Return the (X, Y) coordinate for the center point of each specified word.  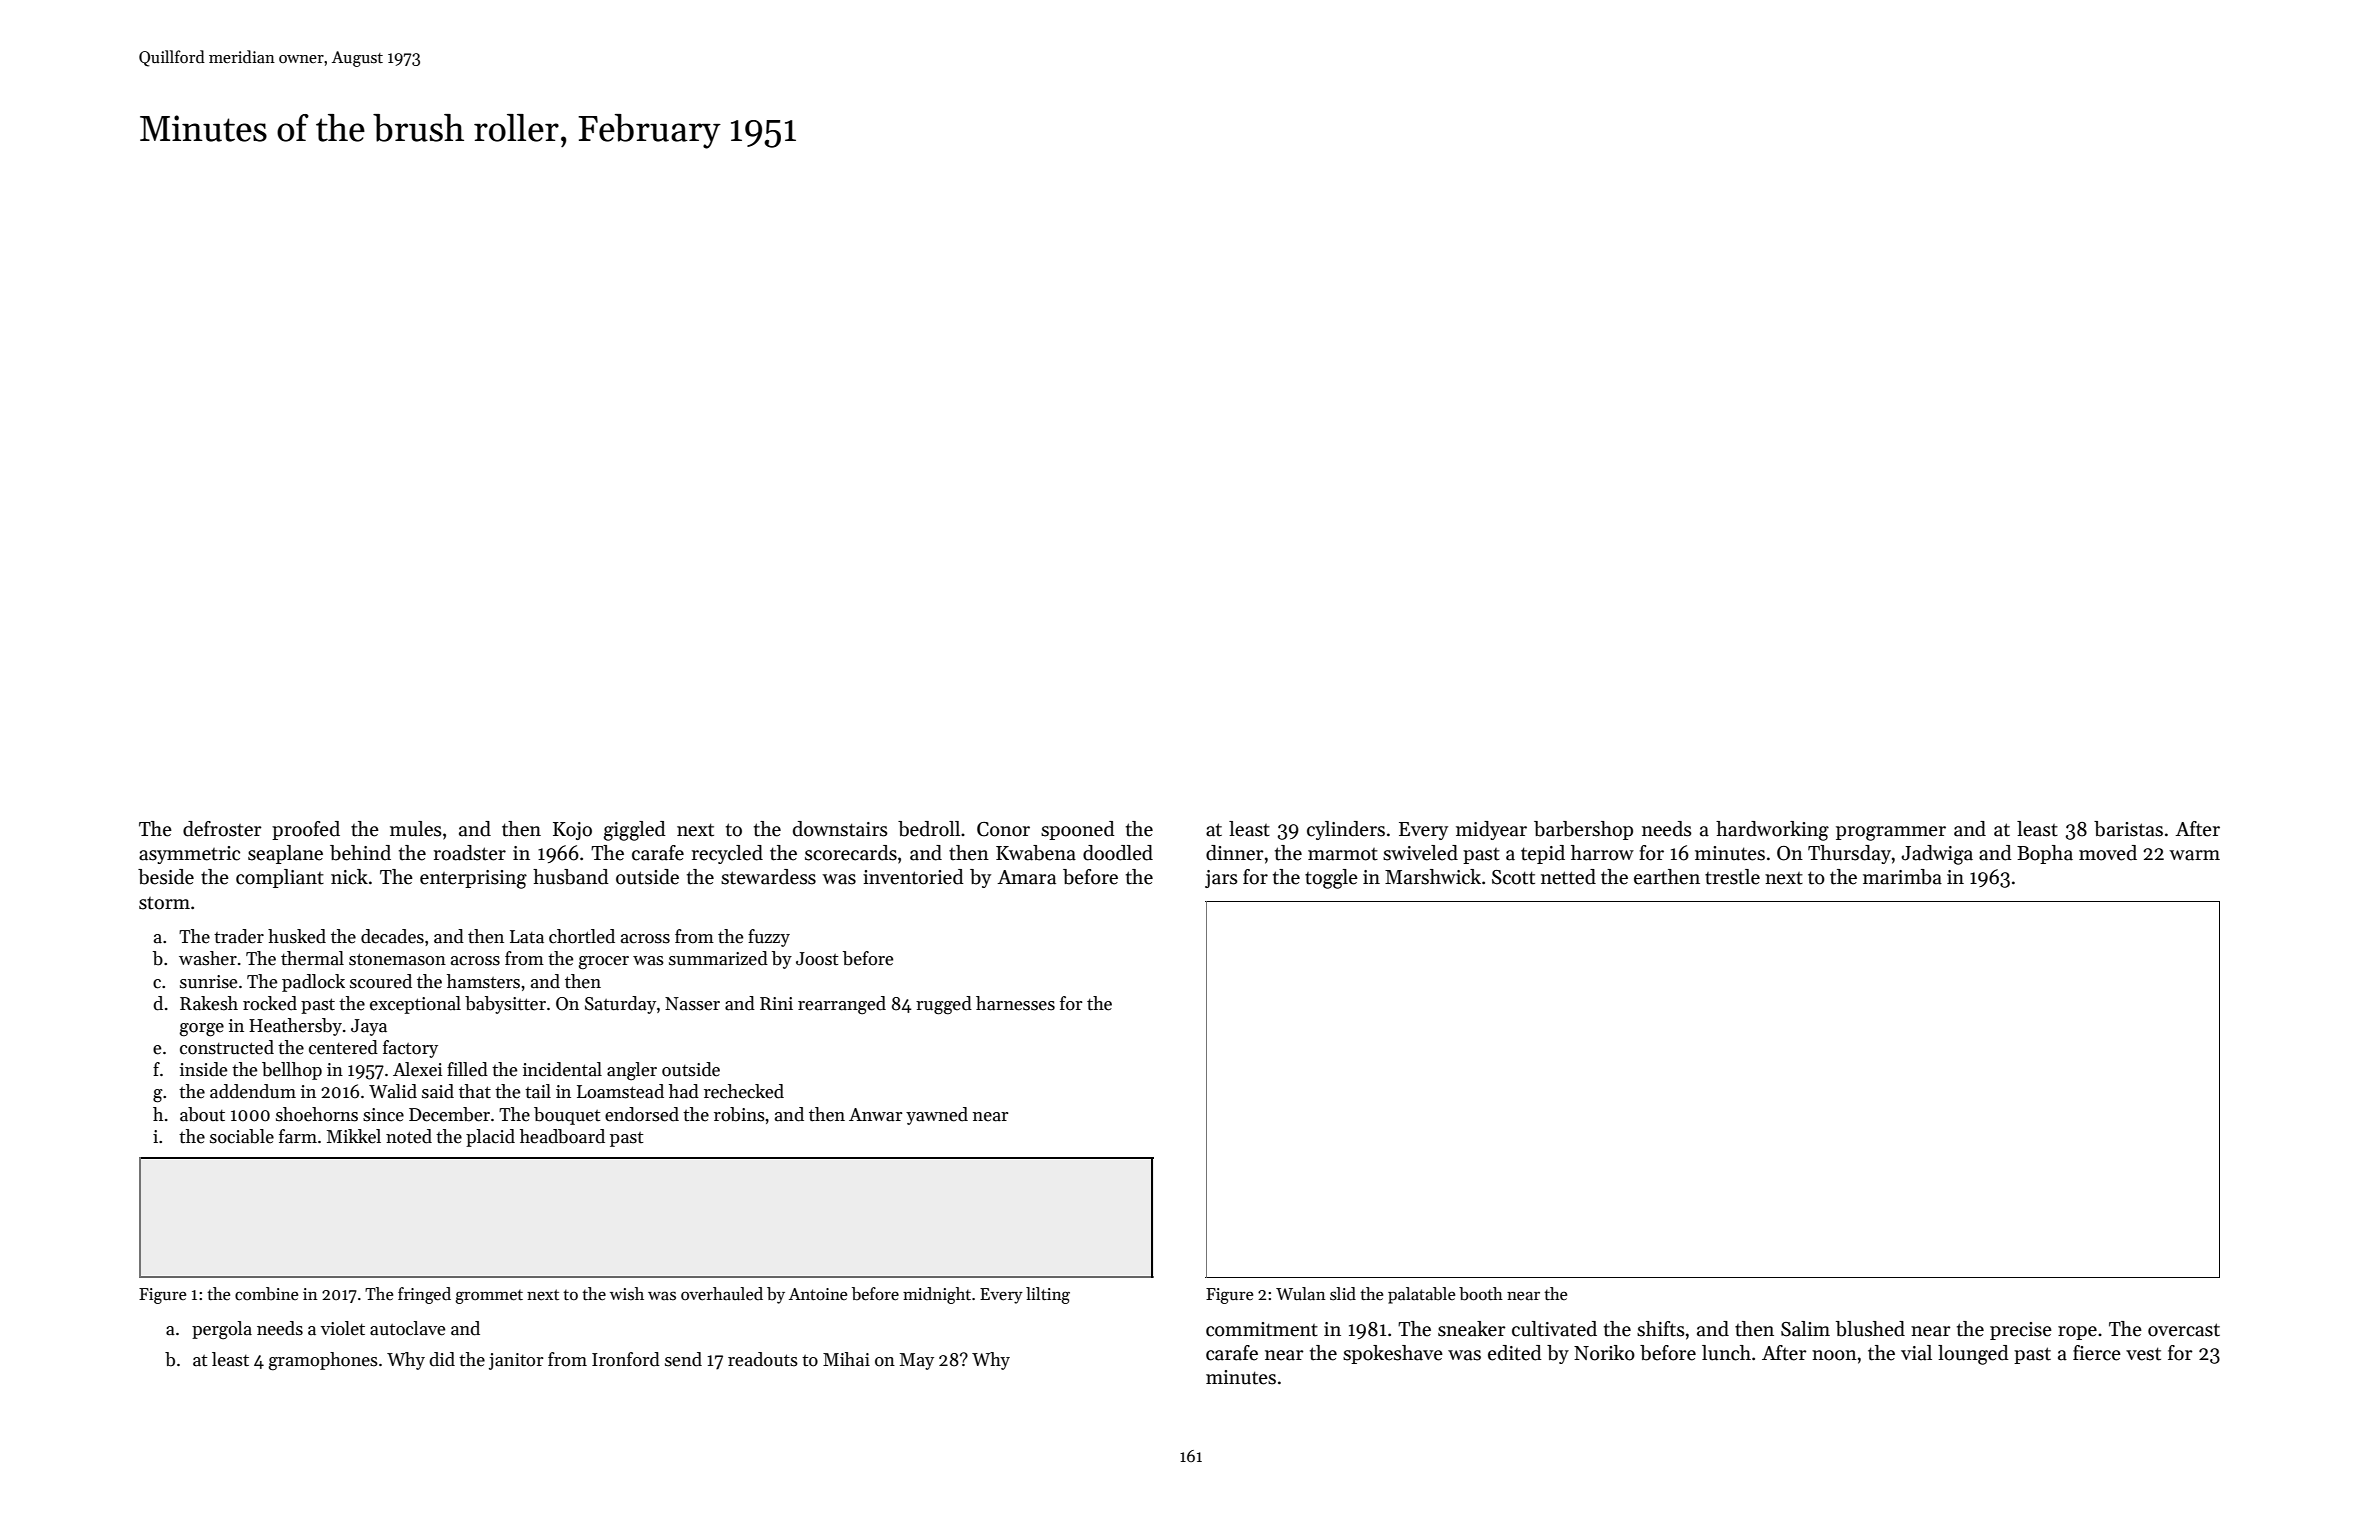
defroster (222, 829)
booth (1481, 1294)
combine (266, 1294)
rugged (944, 1005)
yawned (937, 1116)
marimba (1902, 877)
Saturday (620, 1005)
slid (1343, 1294)
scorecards (851, 853)
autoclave (407, 1328)
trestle (1732, 877)
